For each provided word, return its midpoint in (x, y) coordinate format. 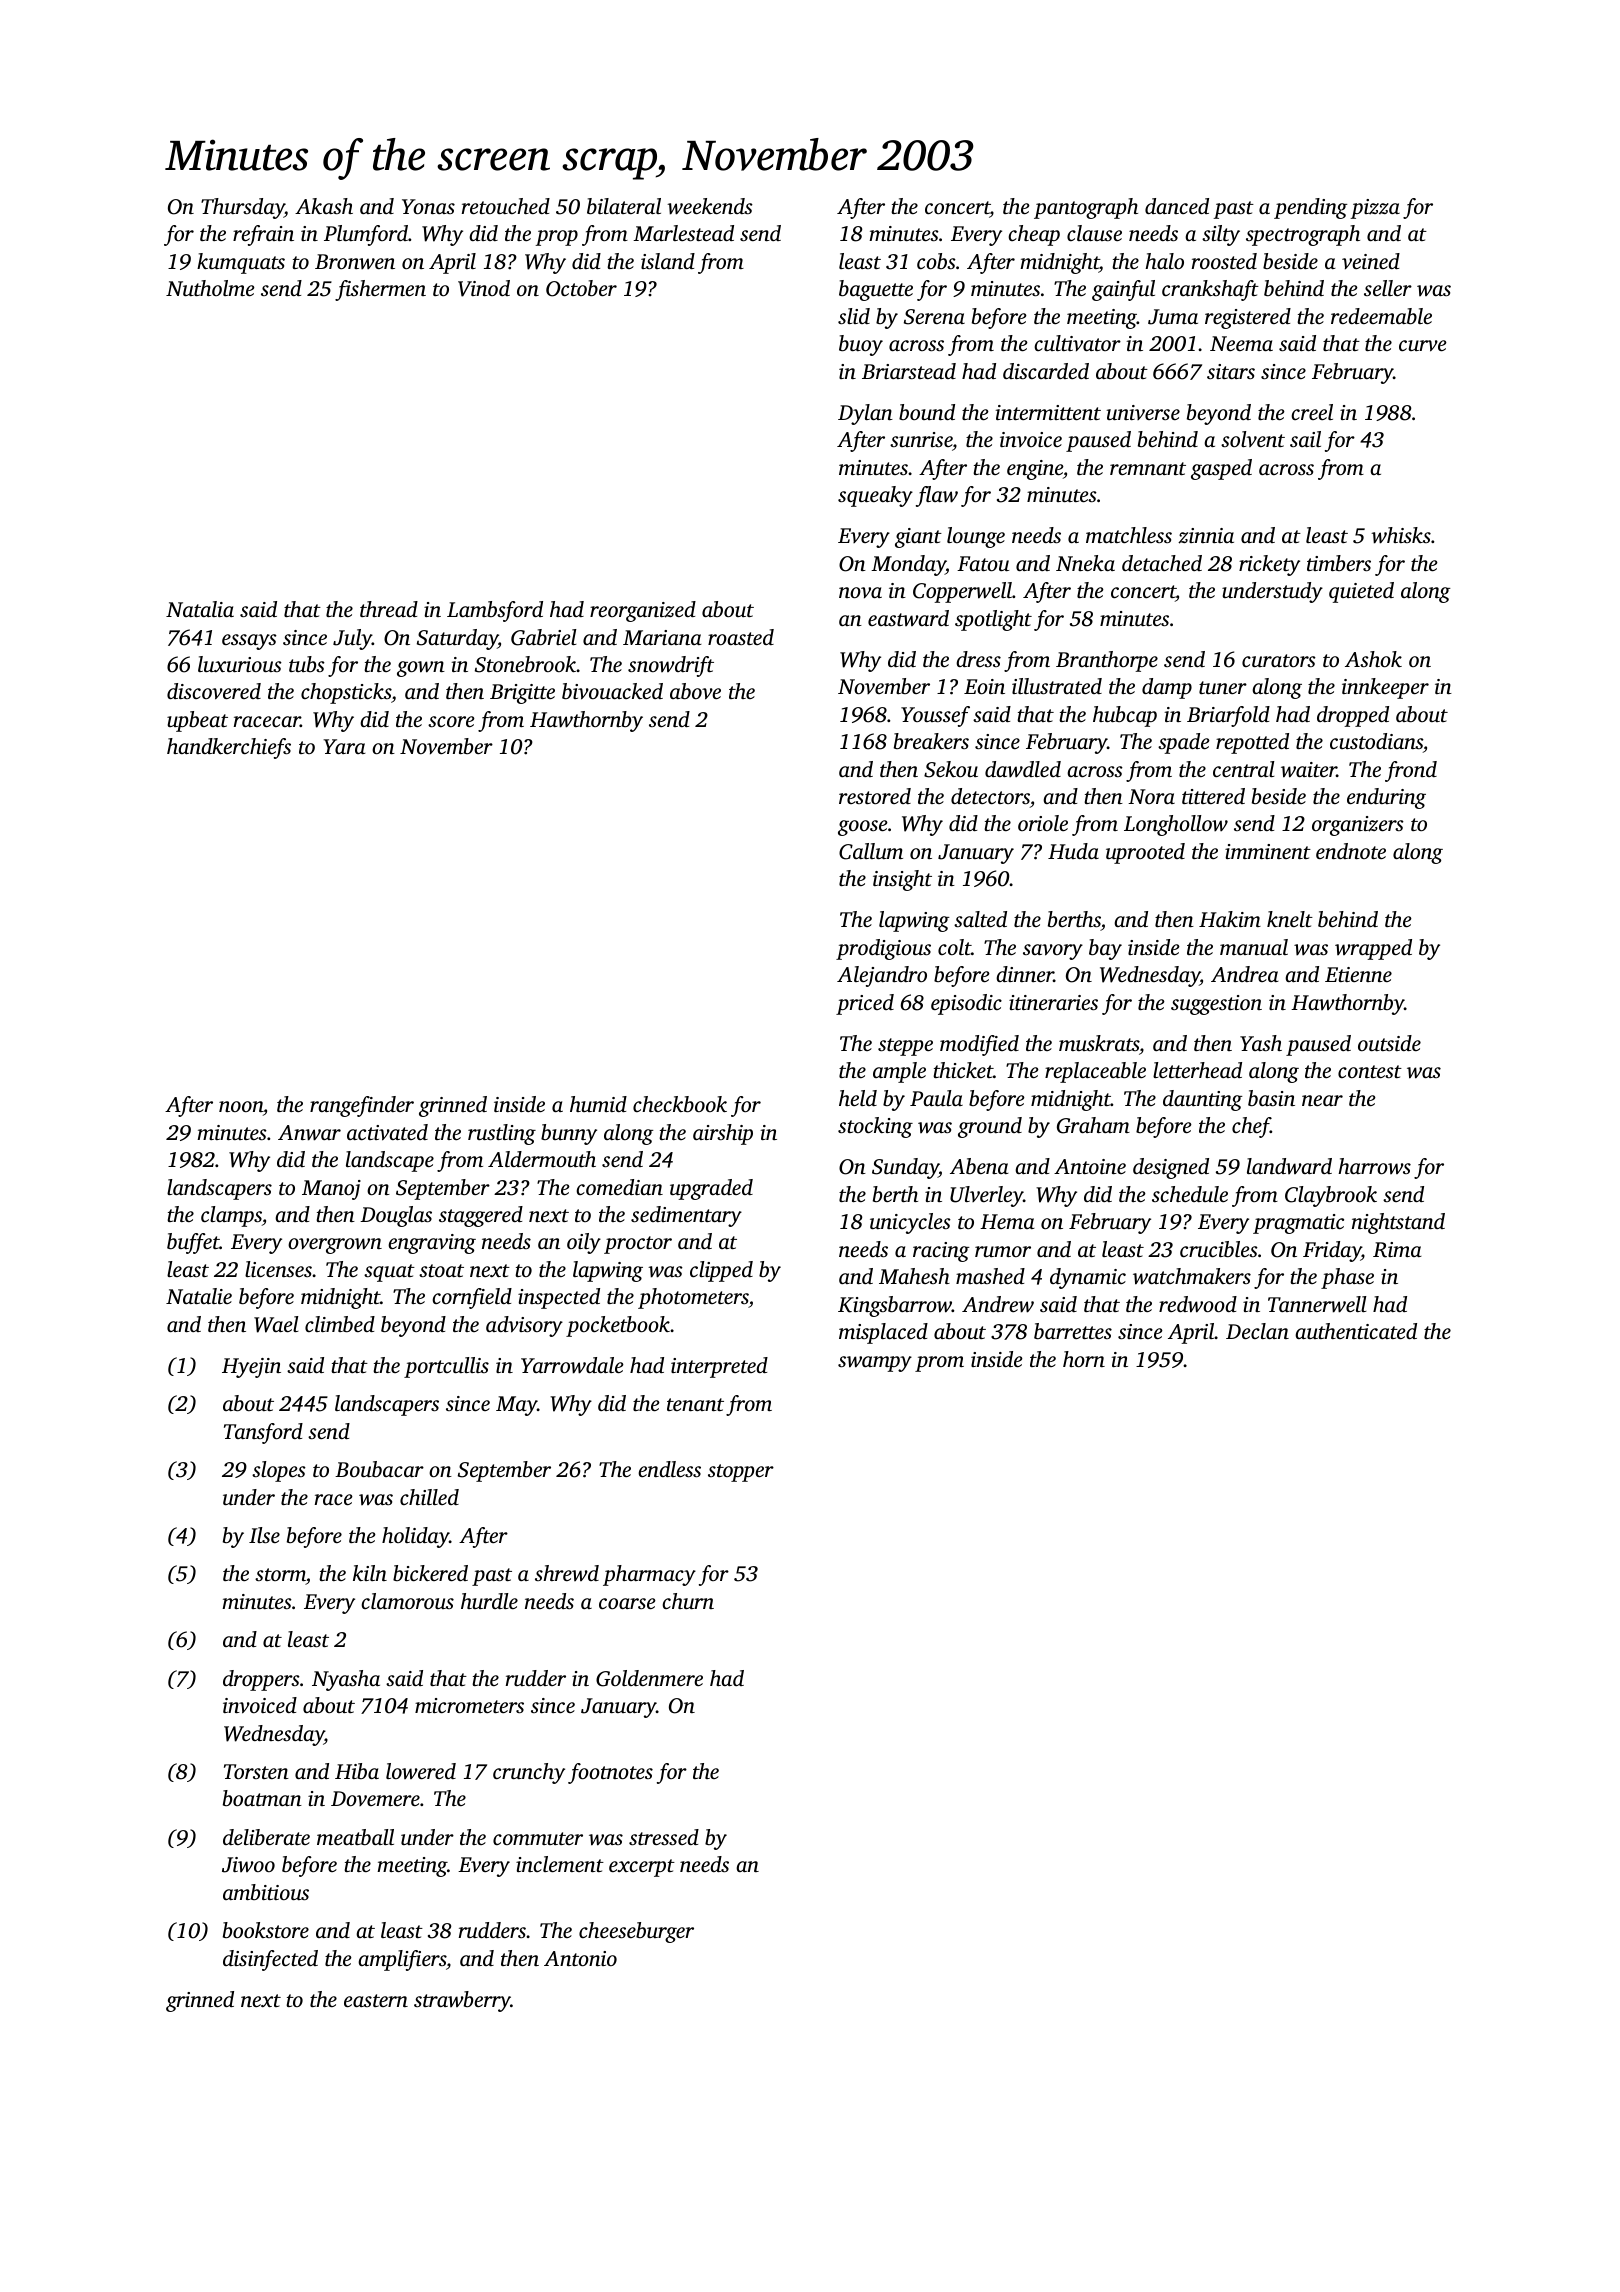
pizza (1375, 209)
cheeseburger (636, 1932)
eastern (376, 2000)
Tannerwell (1317, 1304)
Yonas (428, 206)
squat (389, 1273)
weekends (710, 206)
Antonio (580, 1958)
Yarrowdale (572, 1365)
